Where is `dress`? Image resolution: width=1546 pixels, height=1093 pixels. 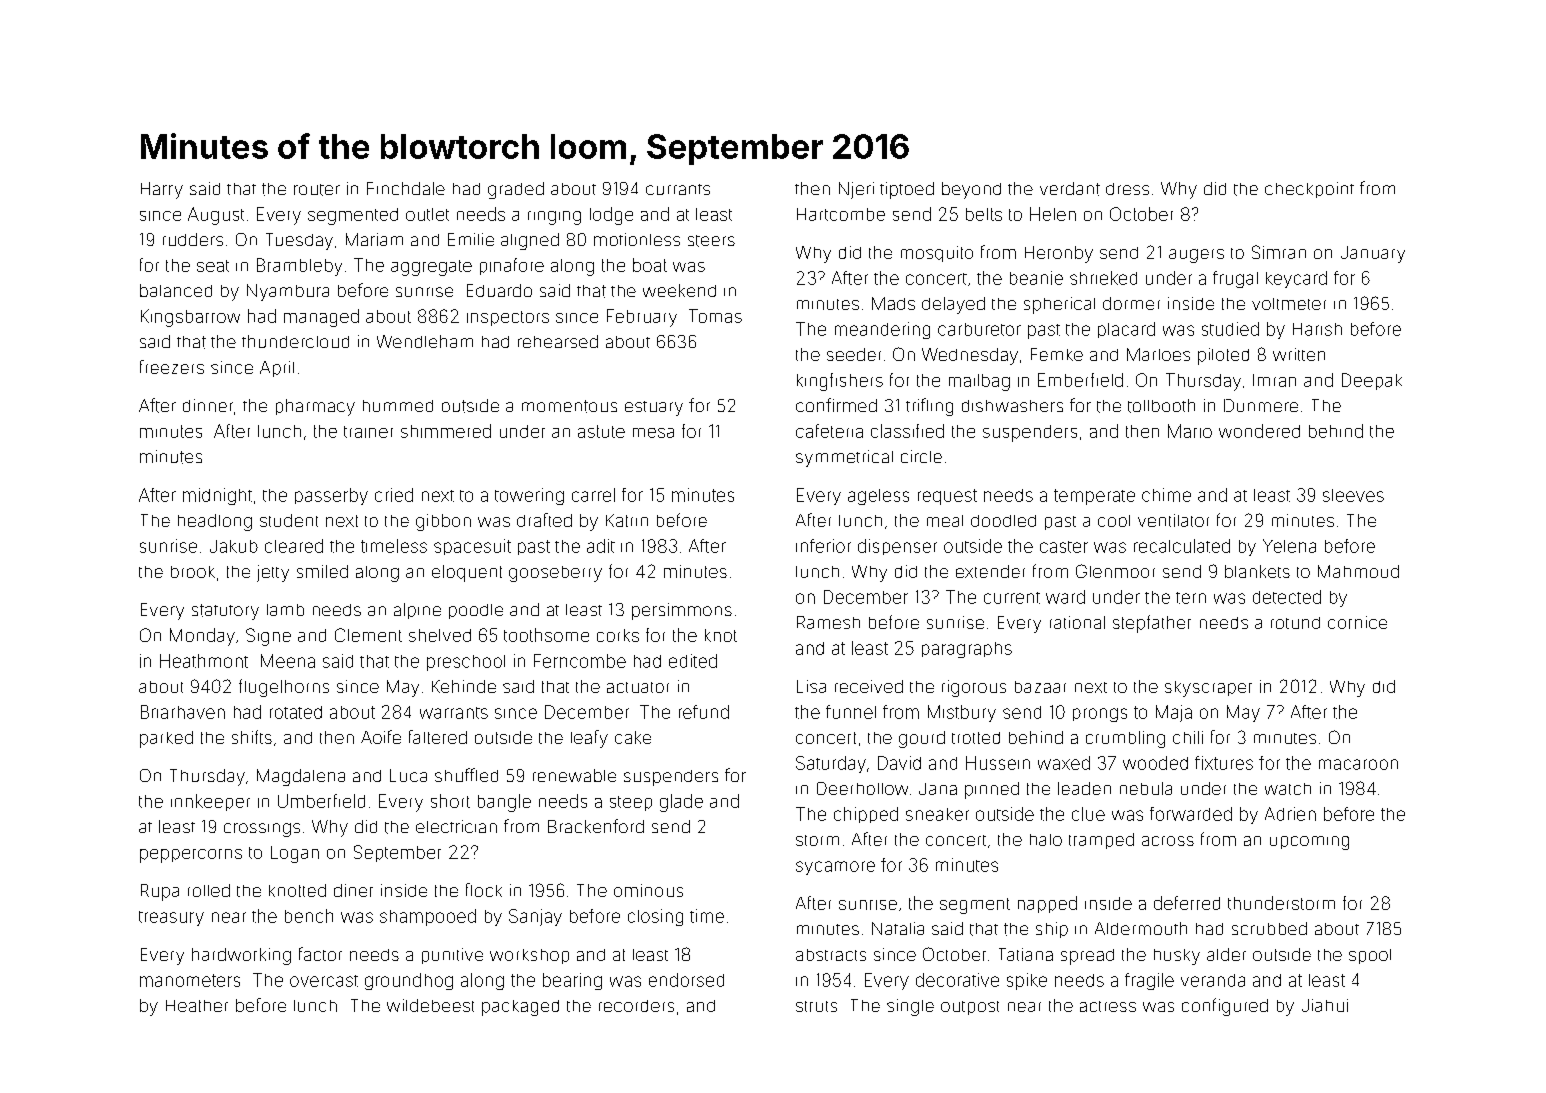
dress is located at coordinates (1127, 189).
